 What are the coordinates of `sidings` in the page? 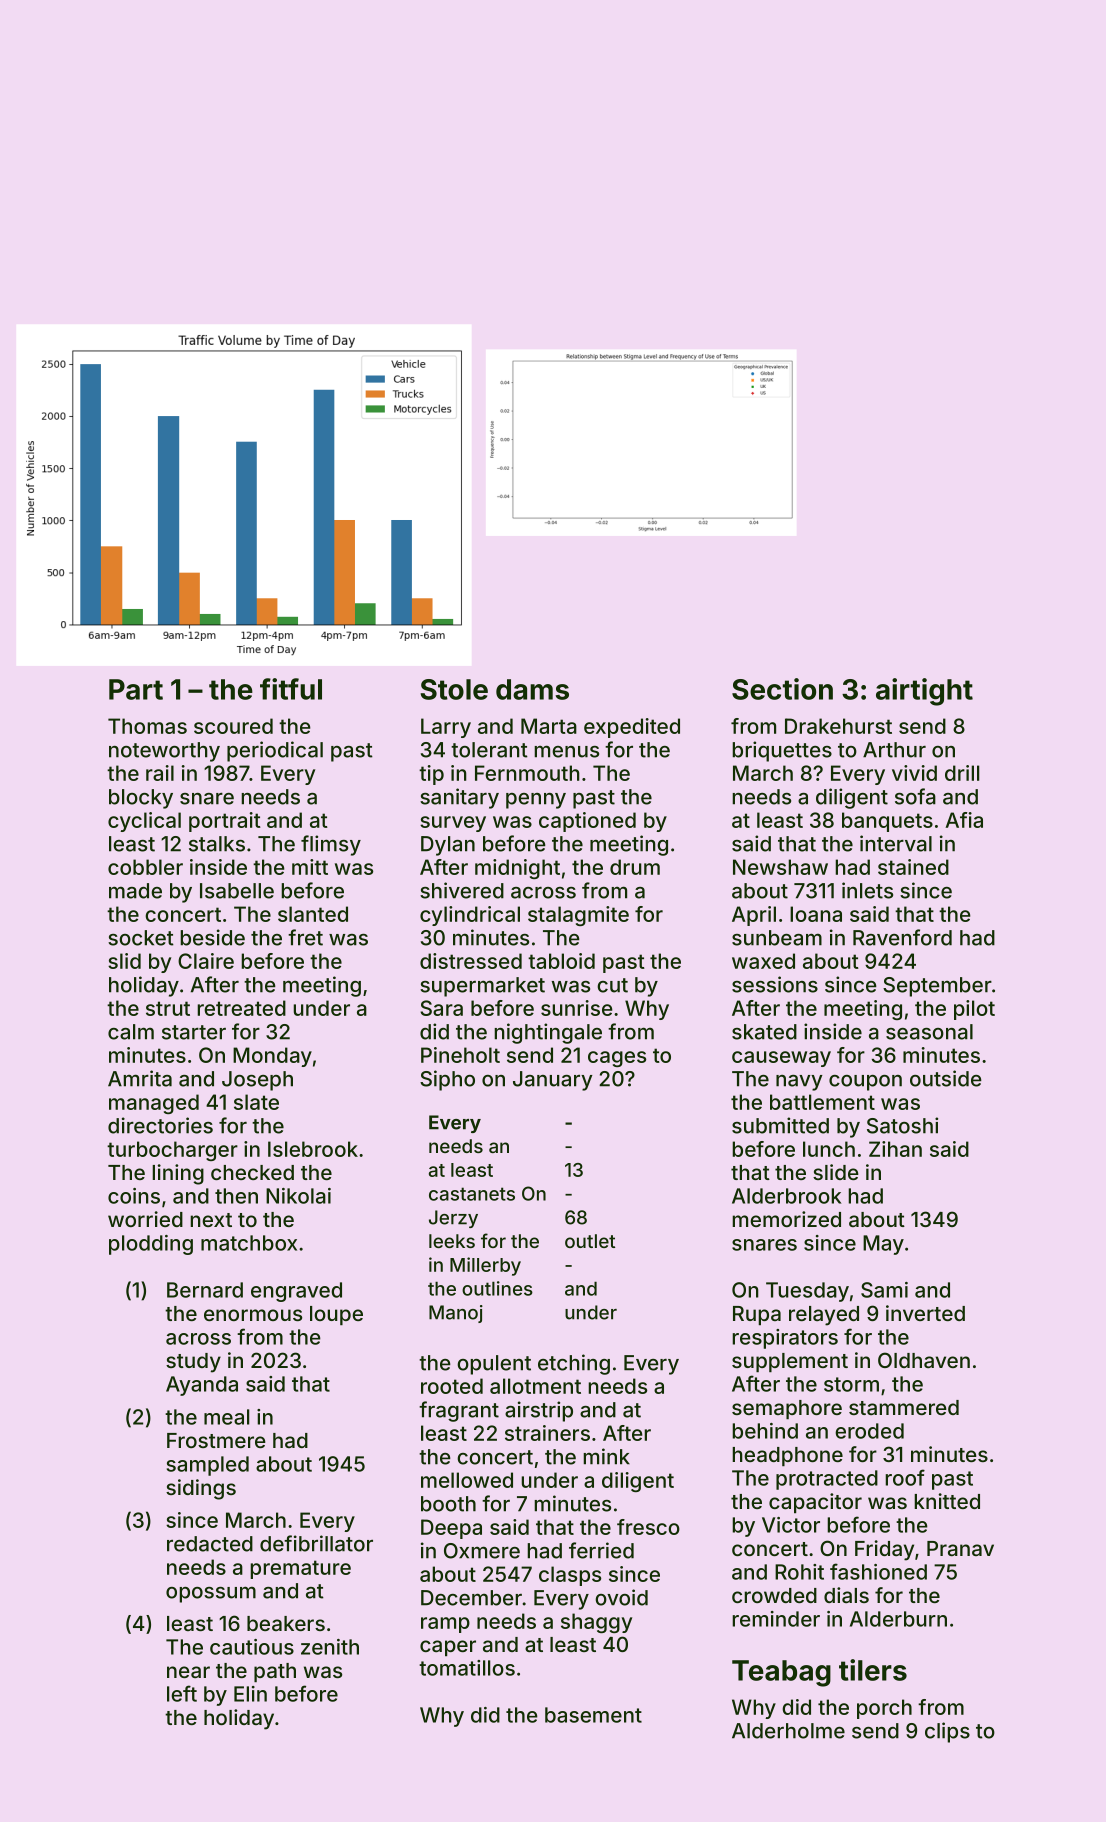 It's located at (201, 1489).
